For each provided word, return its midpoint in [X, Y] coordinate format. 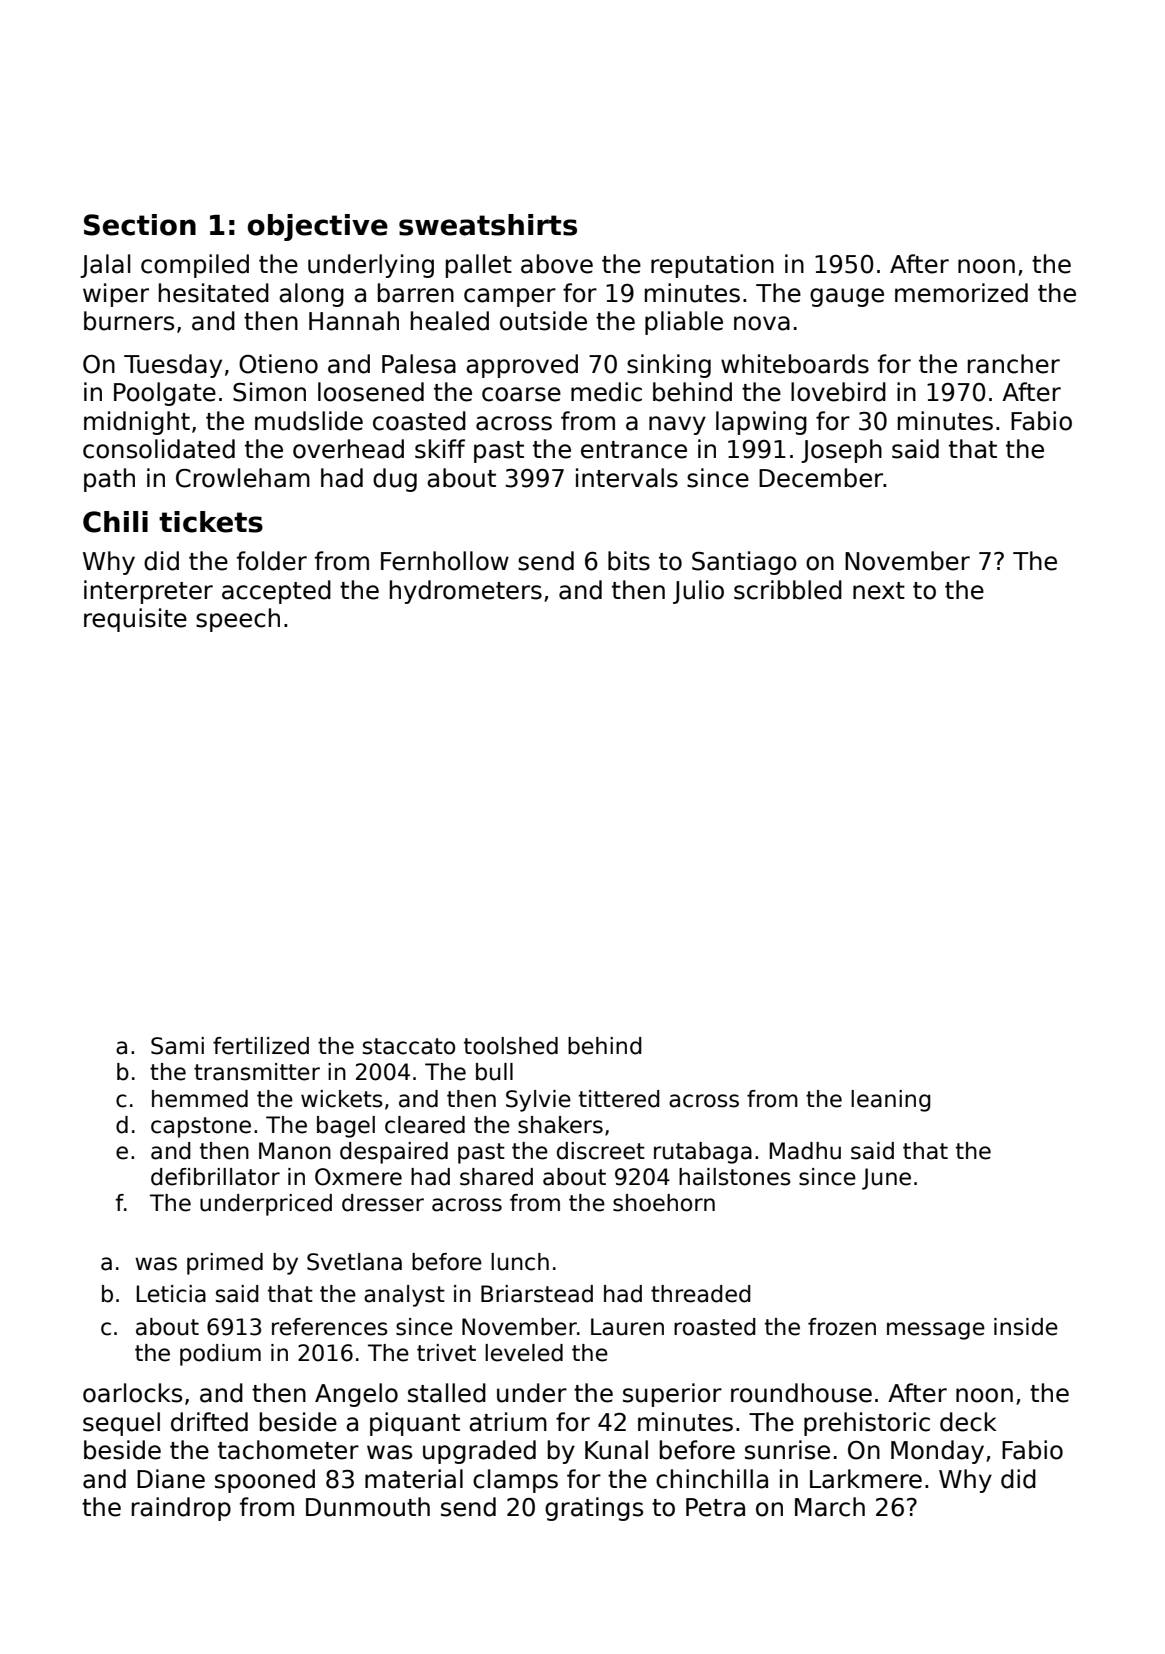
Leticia [171, 1294]
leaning [891, 1101]
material [414, 1479]
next [879, 591]
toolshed [511, 1046]
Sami [177, 1046]
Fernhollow [445, 561]
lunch [520, 1262]
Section [140, 225]
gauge [847, 297]
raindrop [181, 1509]
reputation [712, 266]
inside [1026, 1327]
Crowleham [243, 478]
